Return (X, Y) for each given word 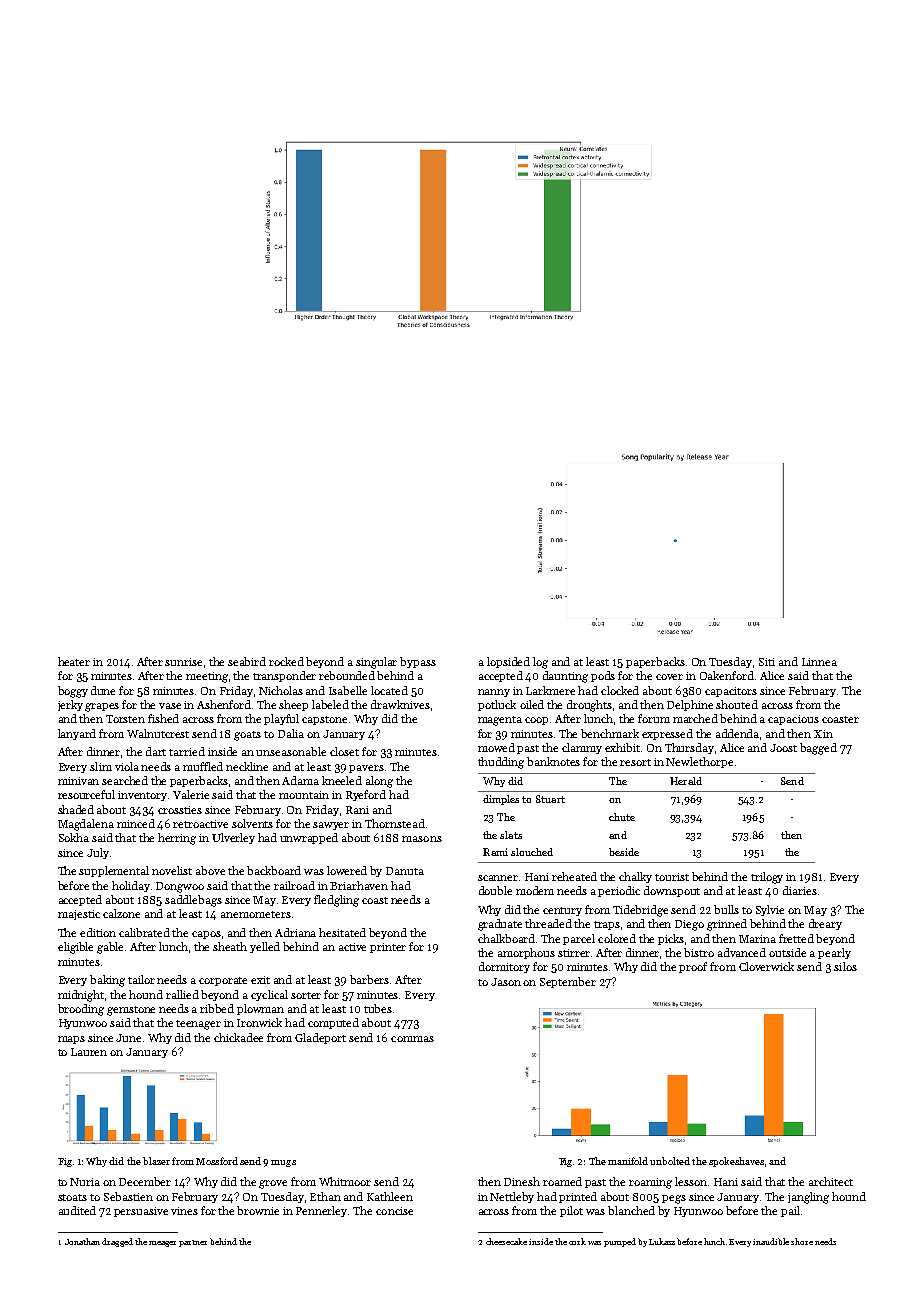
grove (273, 1184)
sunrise (183, 662)
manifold (628, 1161)
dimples (501, 800)
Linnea (819, 662)
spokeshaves (736, 1162)
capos (206, 935)
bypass (418, 662)
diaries (800, 890)
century (562, 911)
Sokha (74, 837)
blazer (156, 1161)
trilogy (767, 878)
